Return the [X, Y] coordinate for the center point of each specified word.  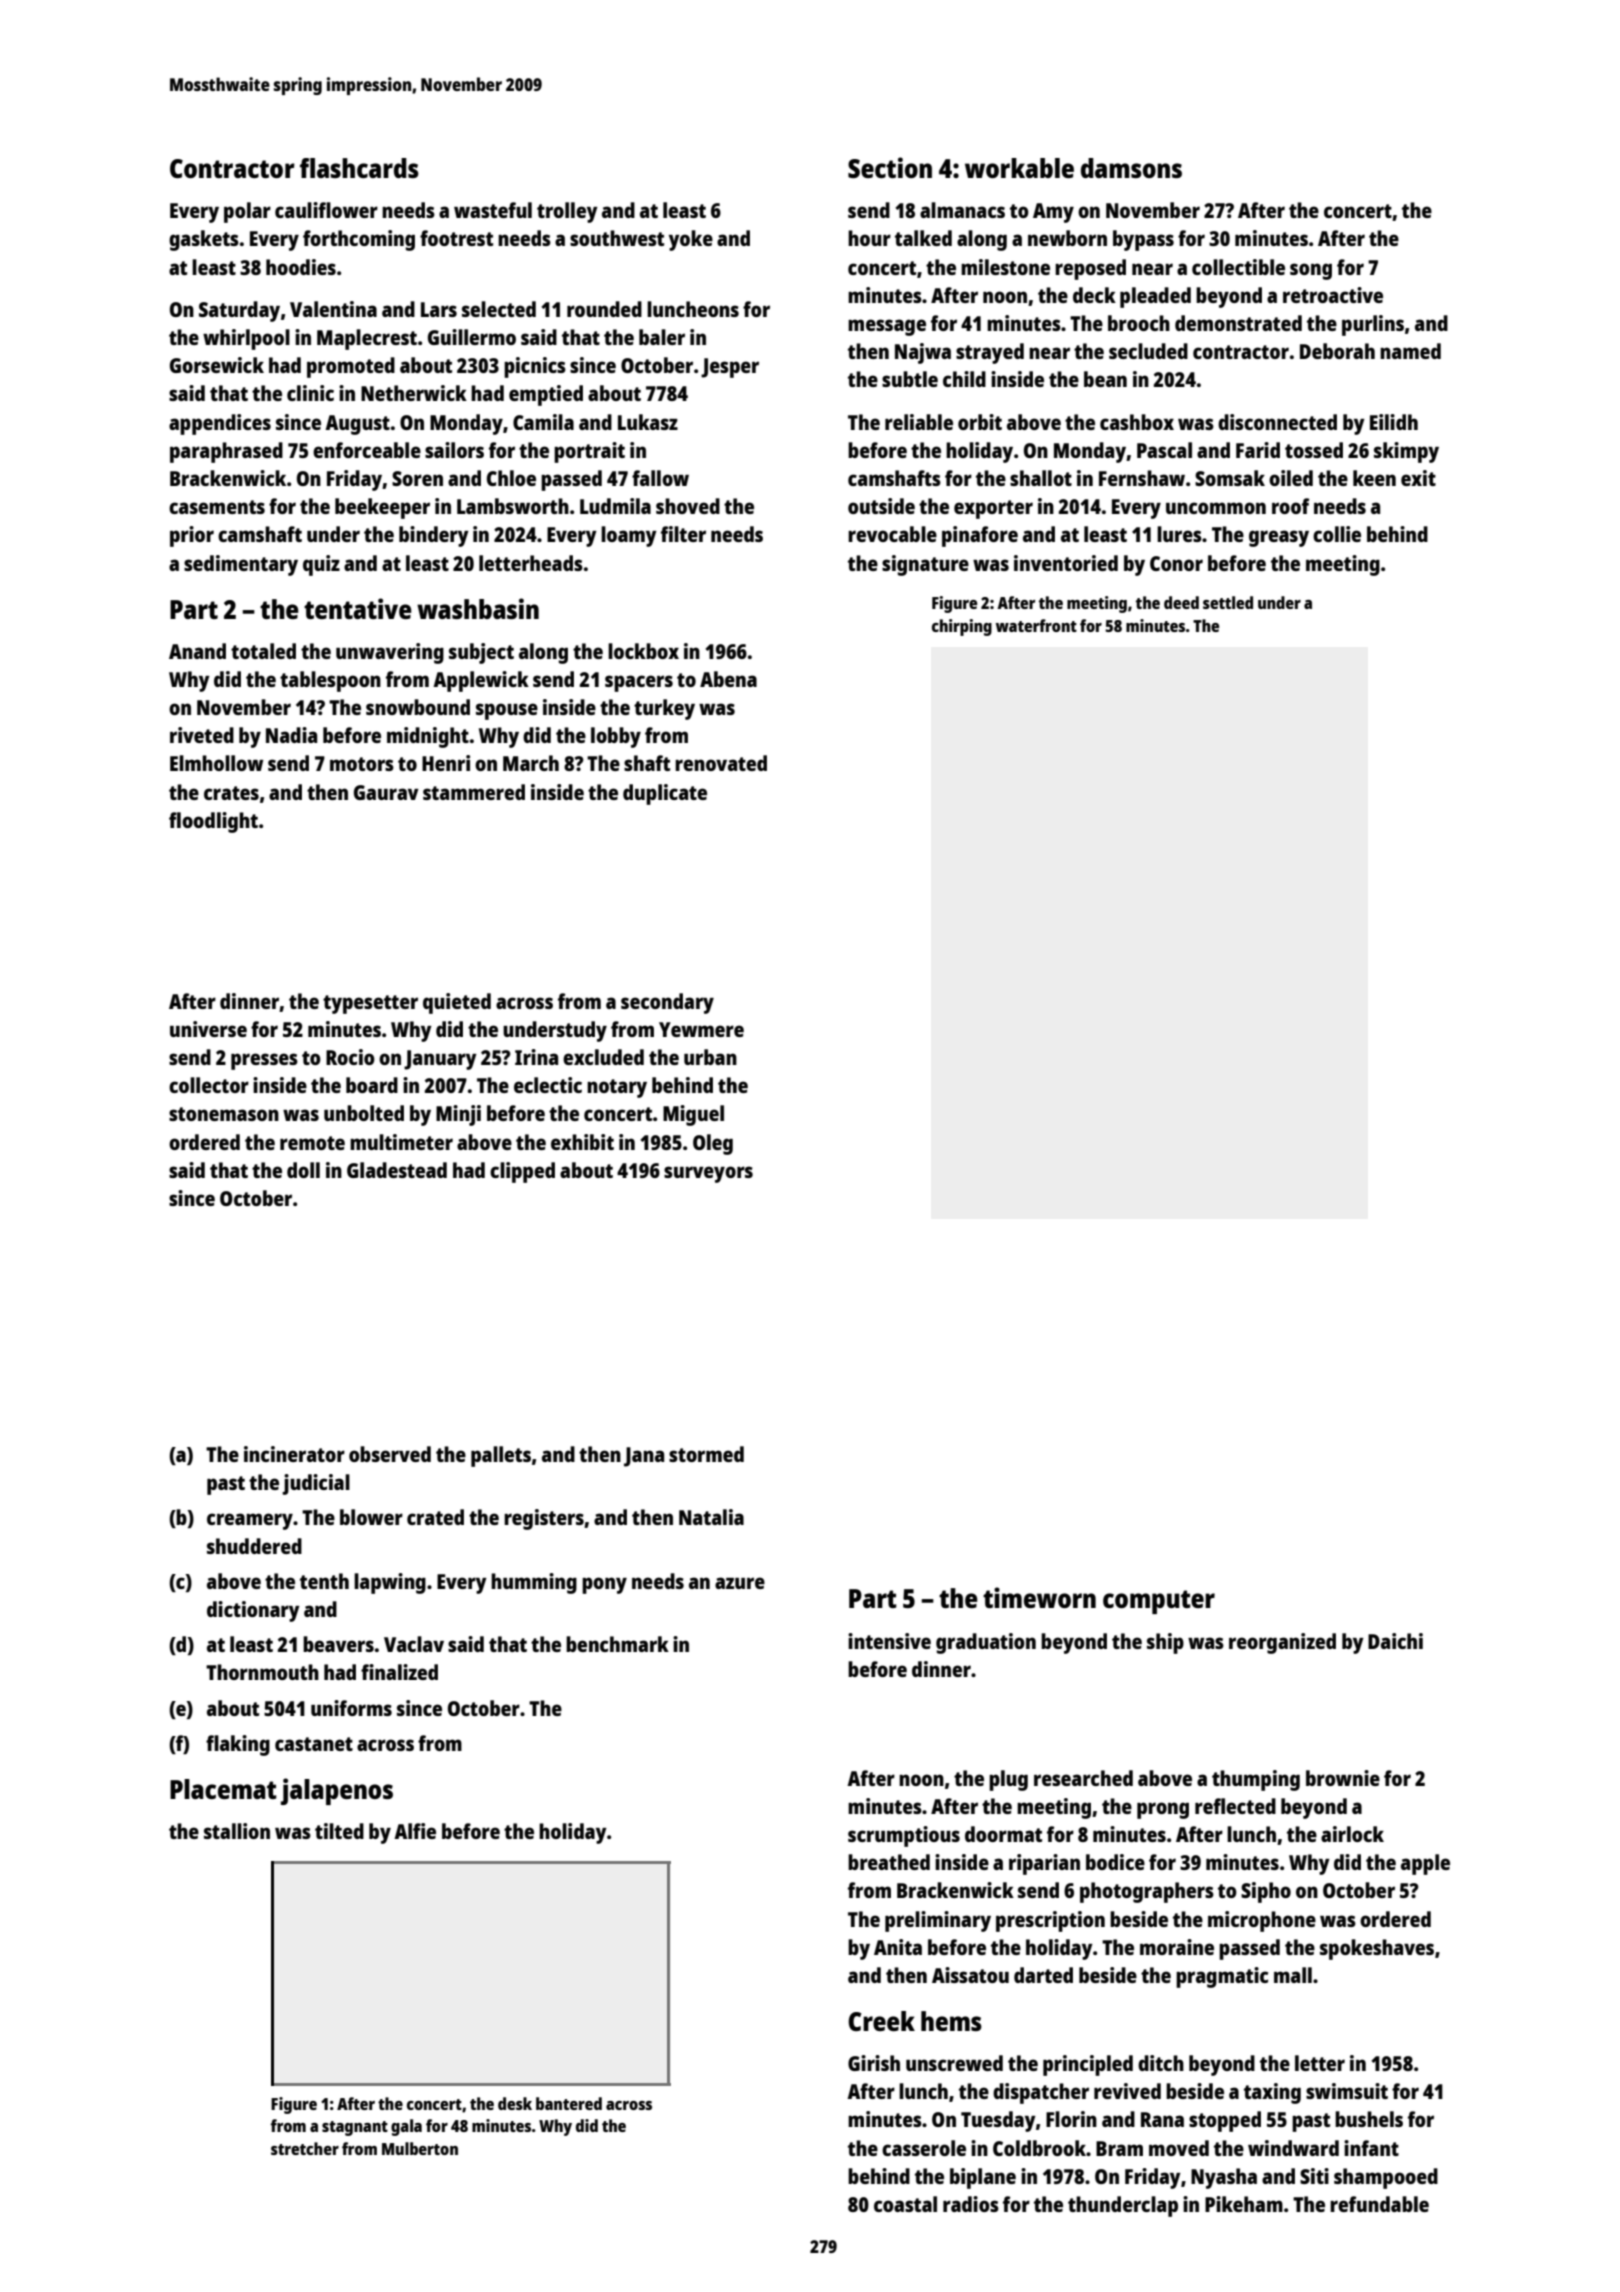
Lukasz [648, 422]
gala [406, 2127]
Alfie [415, 1831]
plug [1008, 1780]
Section [890, 167]
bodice [1115, 1862]
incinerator [294, 1454]
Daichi [1395, 1641]
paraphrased [226, 452]
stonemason [224, 1114]
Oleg [713, 1144]
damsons [1131, 168]
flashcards [359, 168]
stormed [706, 1454]
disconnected [1277, 422]
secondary [667, 1003]
